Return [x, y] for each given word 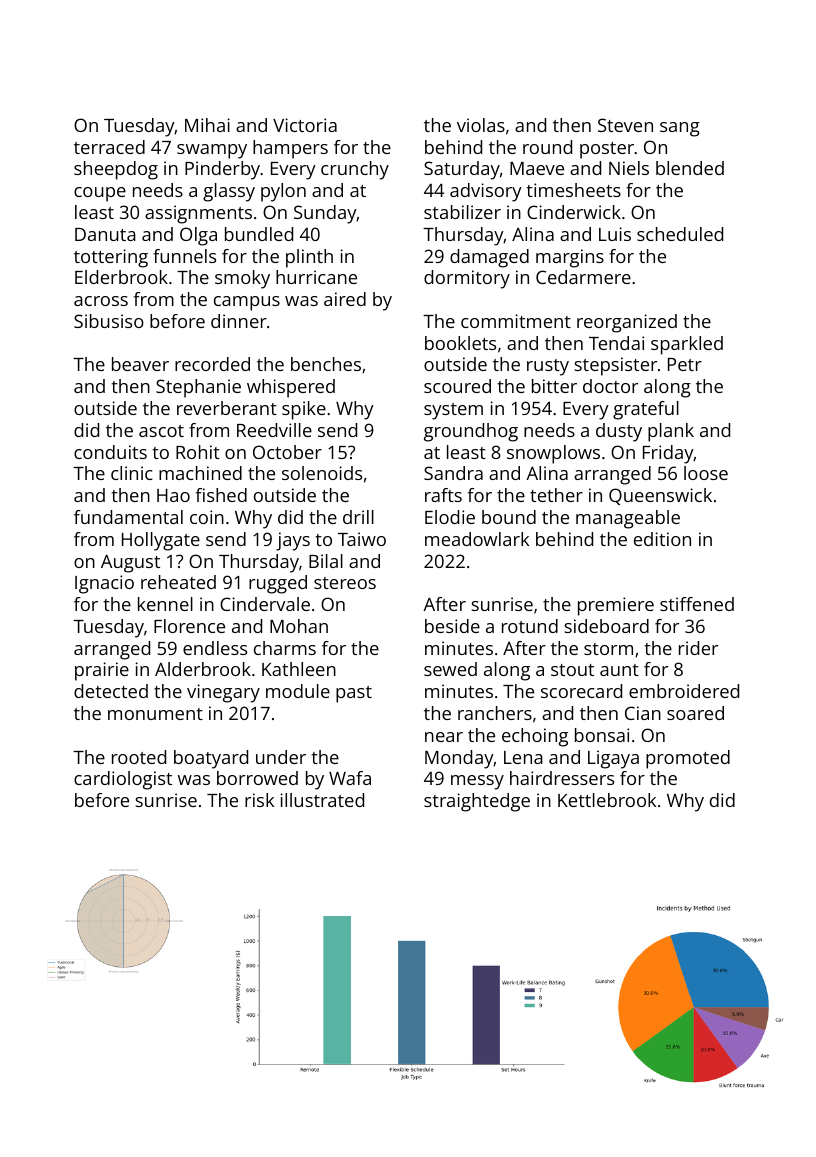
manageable [628, 519]
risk [259, 800]
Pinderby [223, 170]
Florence [189, 626]
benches [326, 364]
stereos [345, 583]
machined [200, 473]
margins [570, 258]
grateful [646, 410]
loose [706, 473]
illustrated [322, 800]
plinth [309, 258]
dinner [239, 321]
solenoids [322, 473]
